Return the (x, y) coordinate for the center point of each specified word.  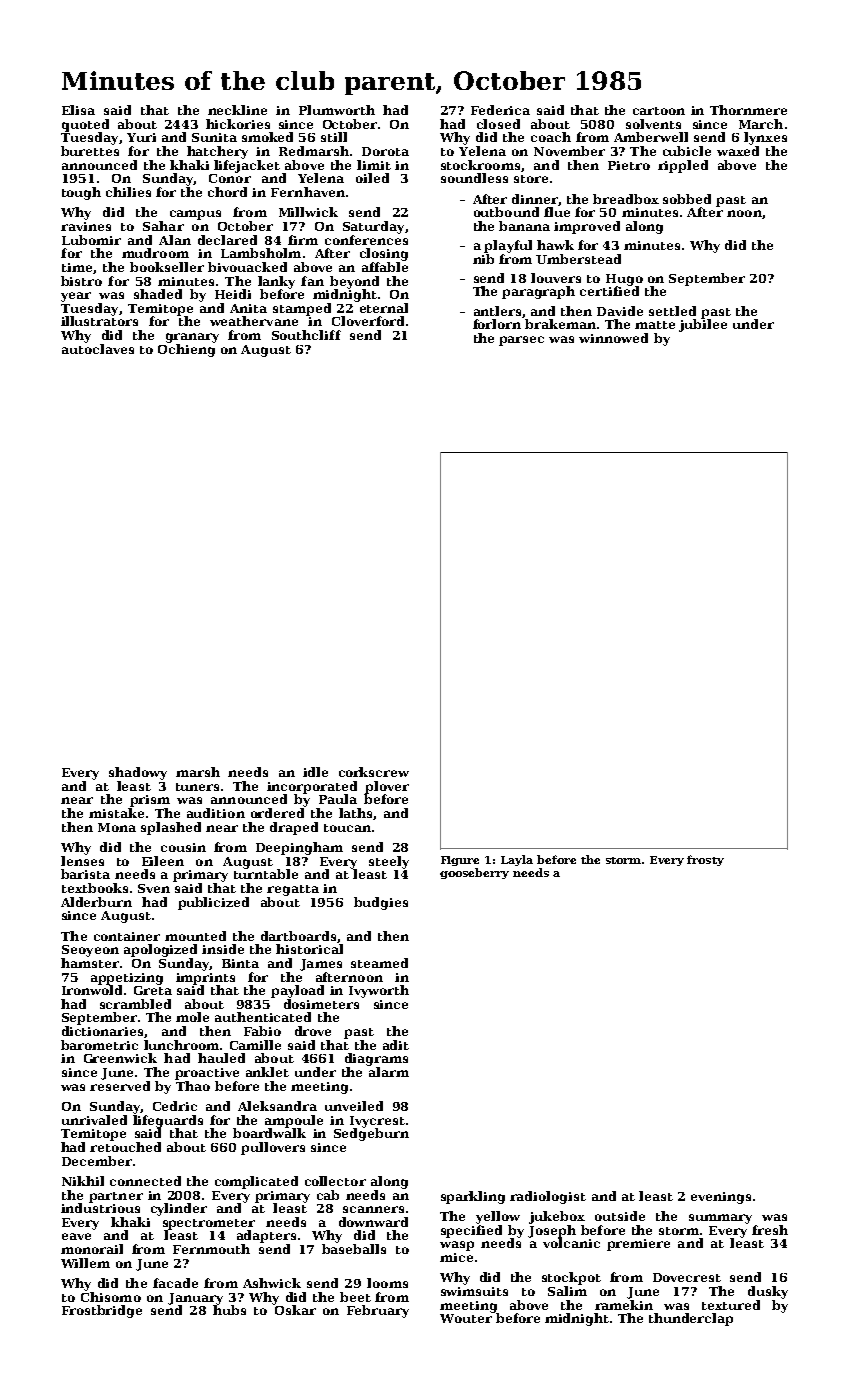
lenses (82, 861)
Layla (517, 860)
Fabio (262, 1031)
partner (116, 1197)
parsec (521, 341)
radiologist (548, 1197)
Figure (460, 861)
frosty (705, 860)
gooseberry (474, 873)
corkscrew (374, 772)
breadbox (626, 199)
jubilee (703, 325)
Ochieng (186, 350)
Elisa (78, 110)
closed (498, 124)
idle (315, 772)
